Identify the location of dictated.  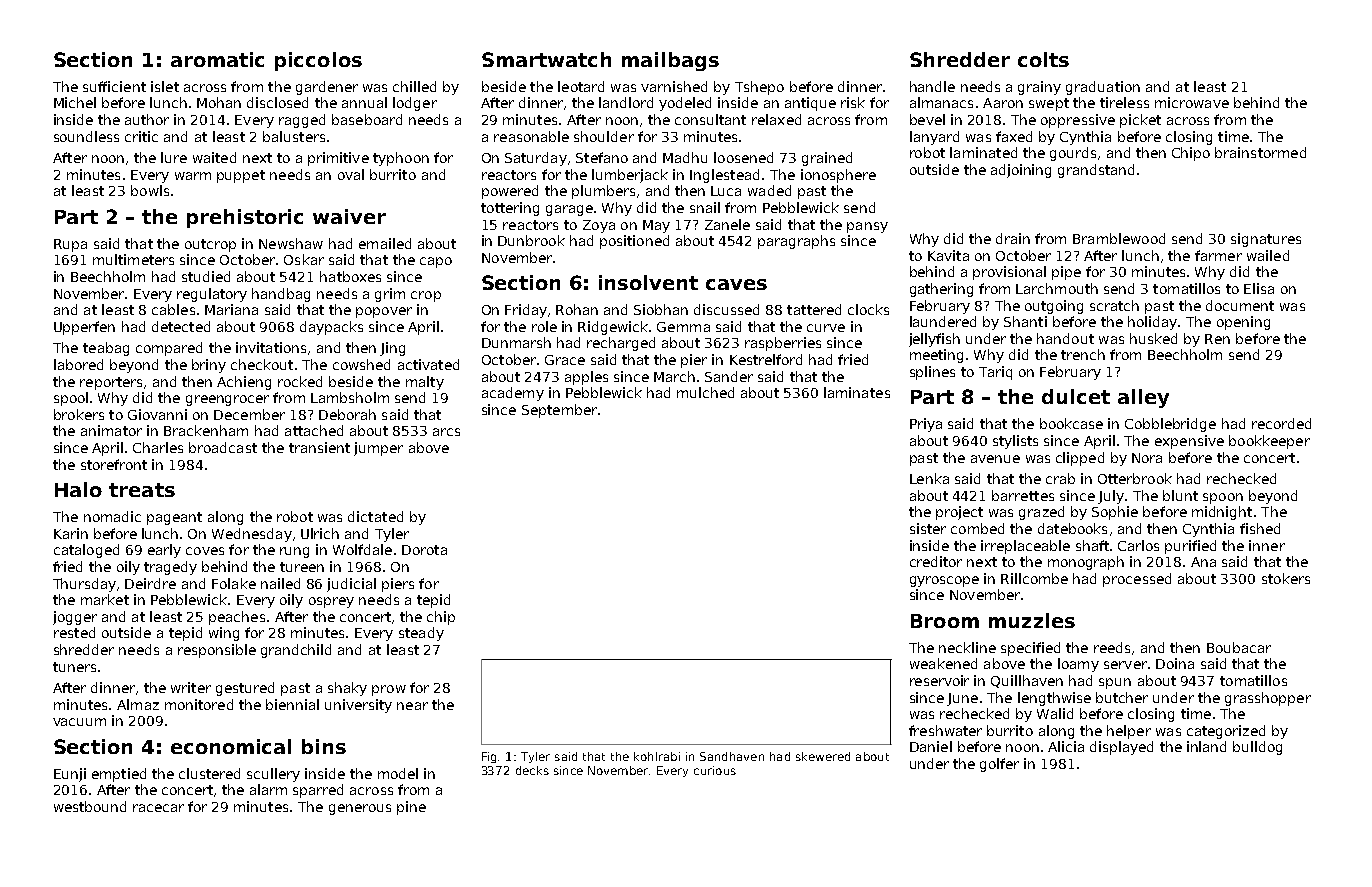
(375, 516).
